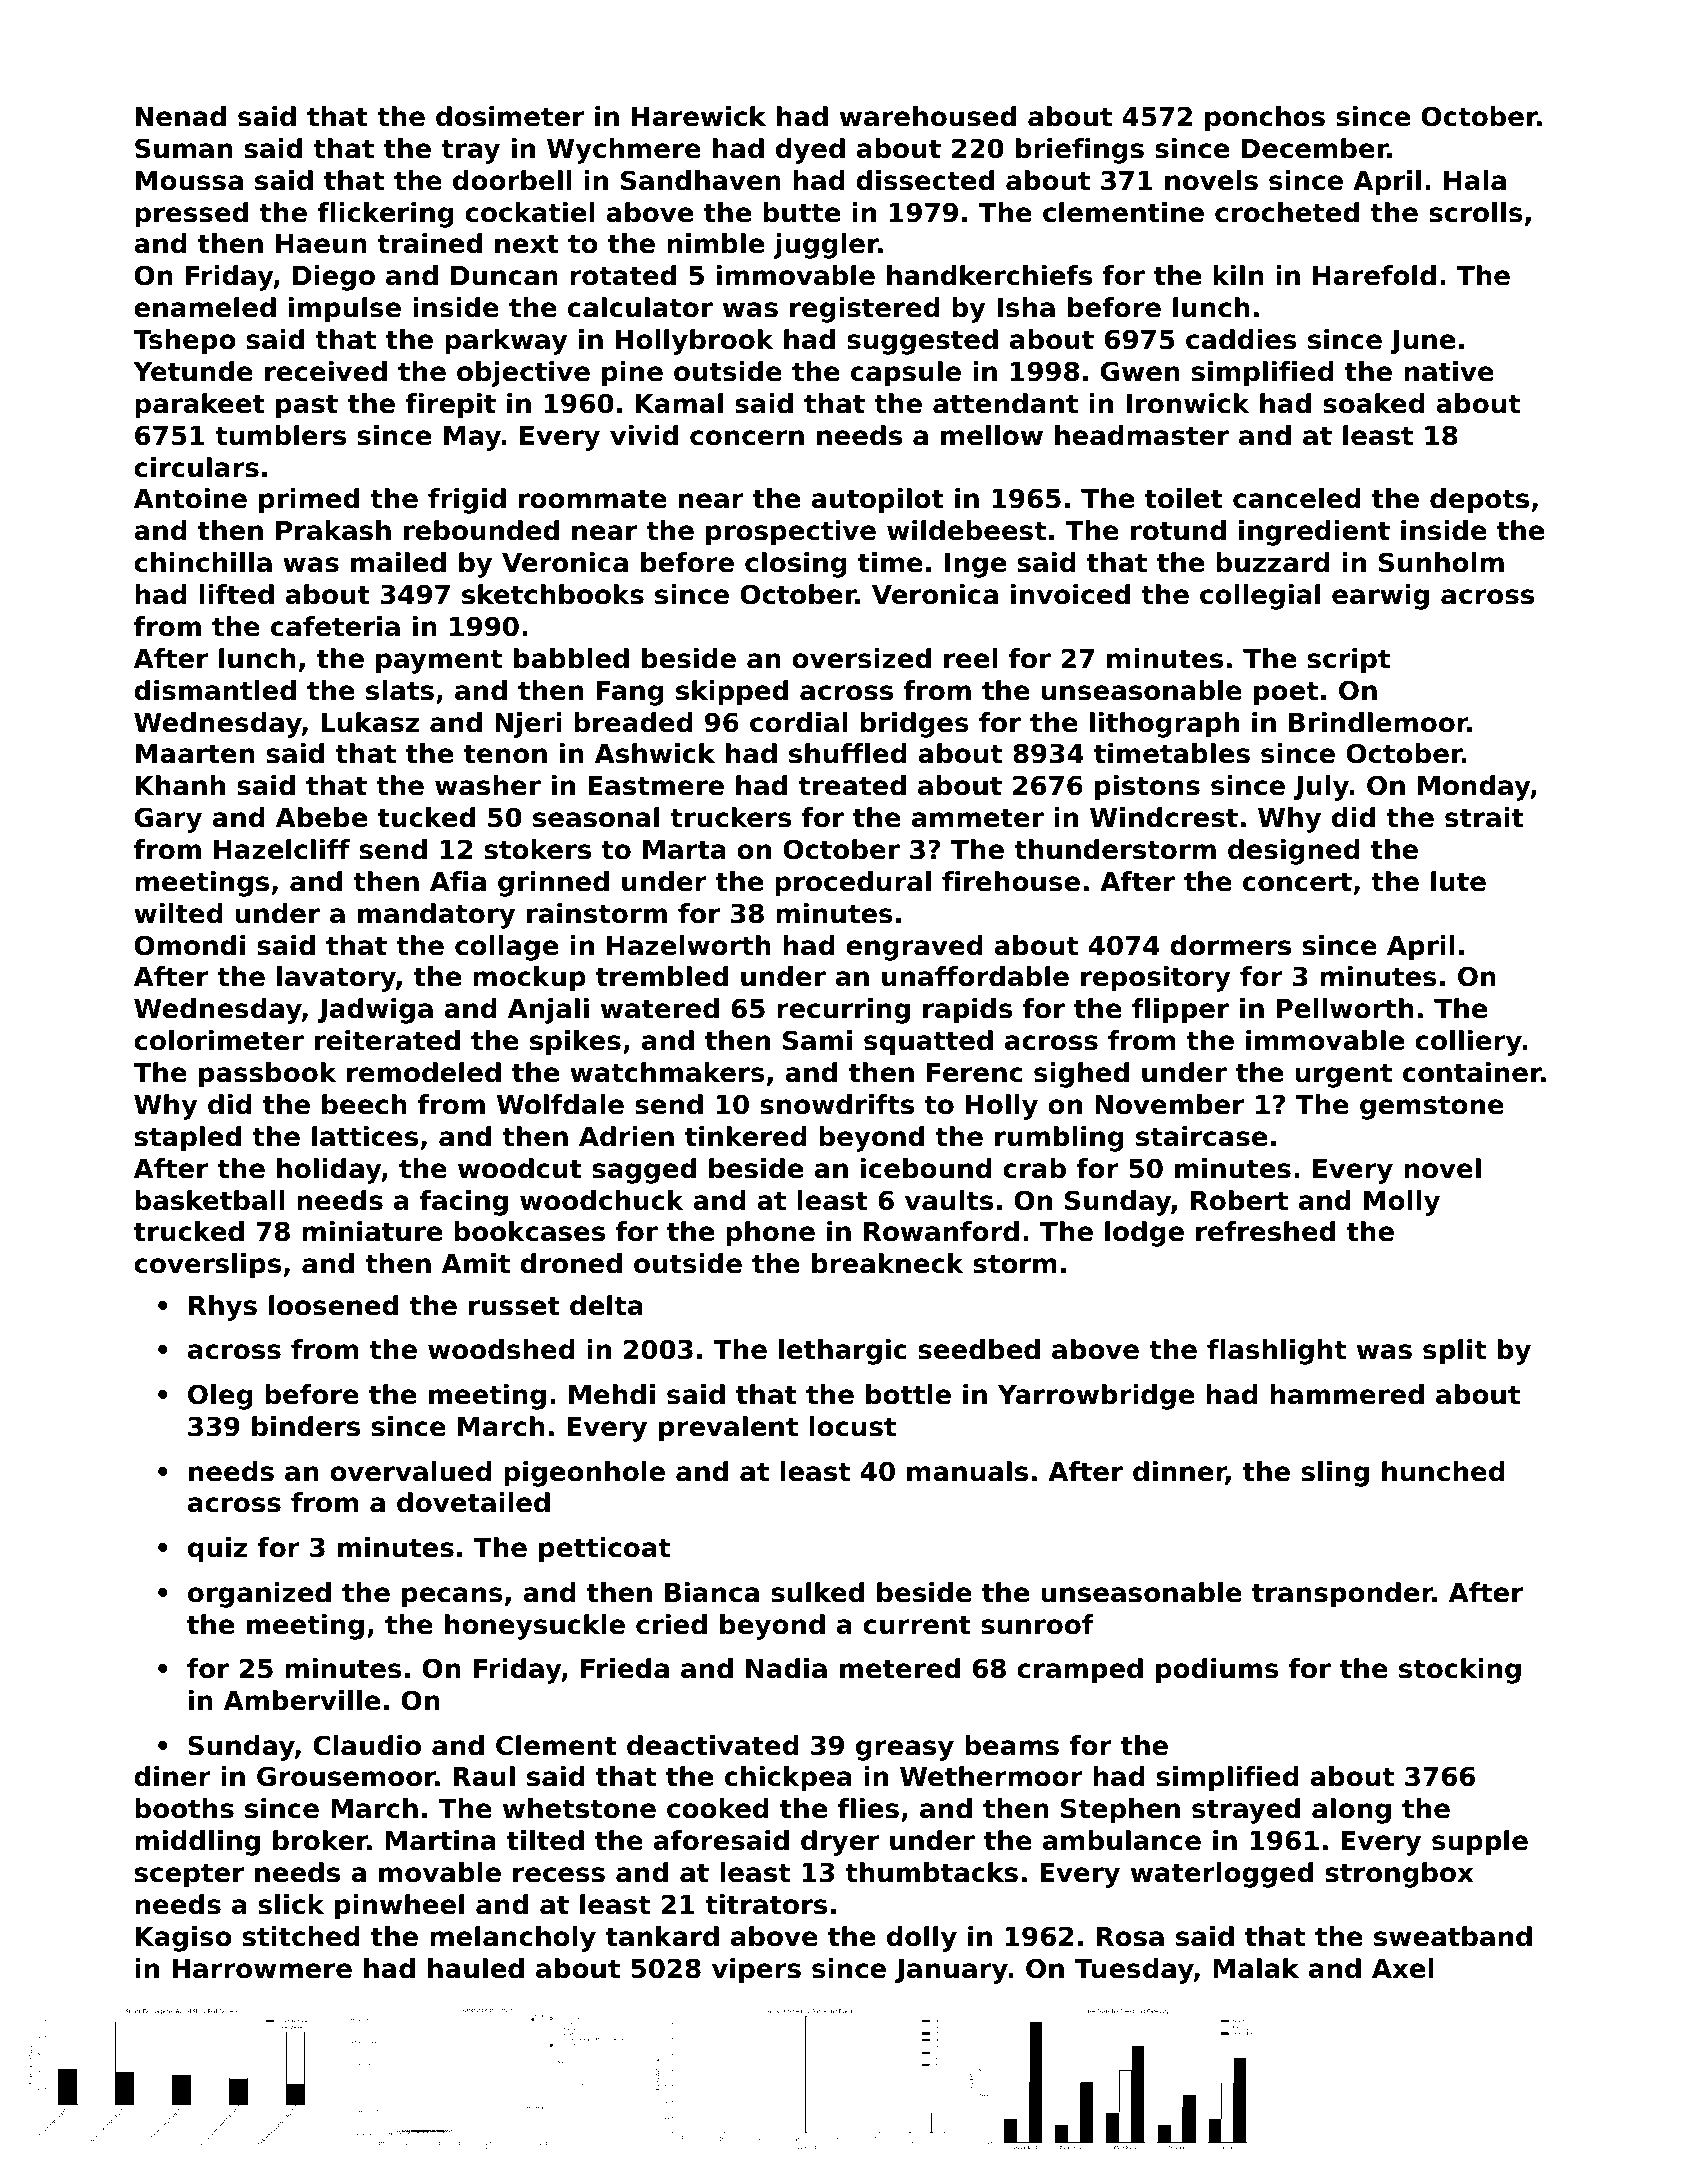 The image size is (1683, 2178). What do you see at coordinates (399, 1907) in the screenshot?
I see `pinwheel` at bounding box center [399, 1907].
